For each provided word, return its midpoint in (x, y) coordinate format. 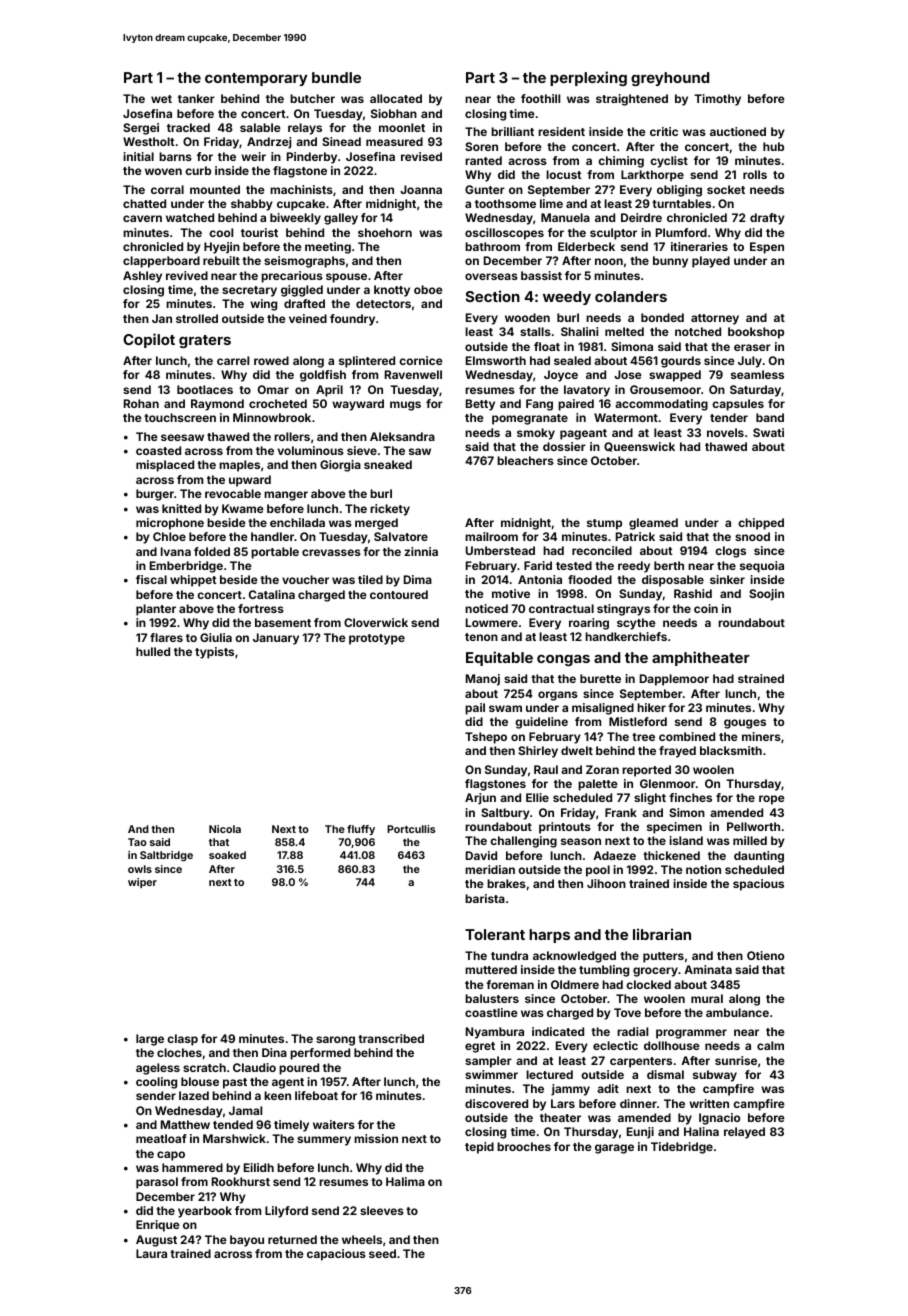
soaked (227, 855)
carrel (233, 360)
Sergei (141, 129)
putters (663, 957)
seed (382, 1253)
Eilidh (259, 1167)
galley (341, 219)
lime (551, 203)
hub (773, 146)
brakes (506, 883)
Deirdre (641, 217)
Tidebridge (682, 1148)
